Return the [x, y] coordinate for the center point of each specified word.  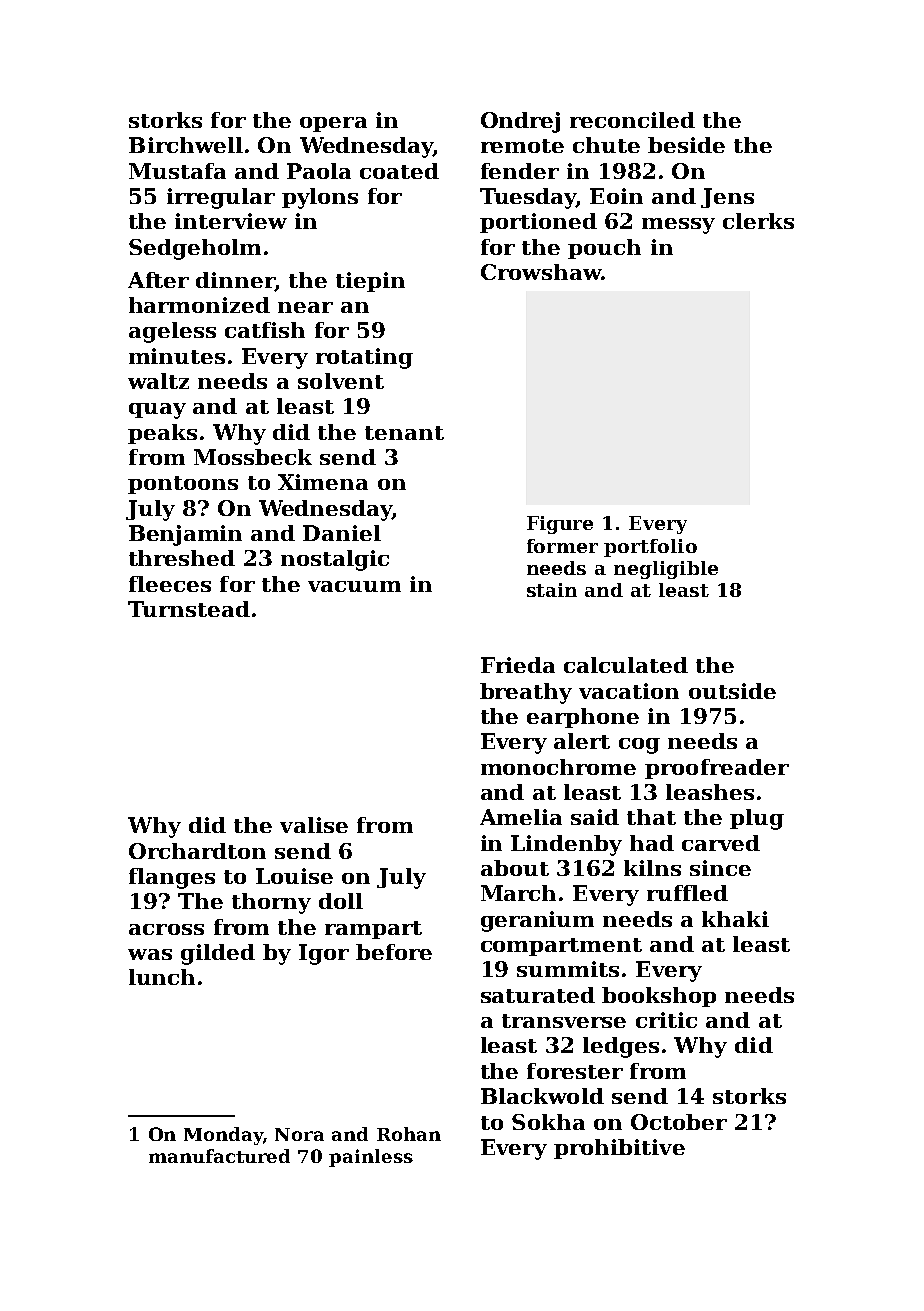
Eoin [616, 196]
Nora [299, 1134]
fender [520, 171]
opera [333, 124]
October [679, 1122]
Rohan [409, 1134]
